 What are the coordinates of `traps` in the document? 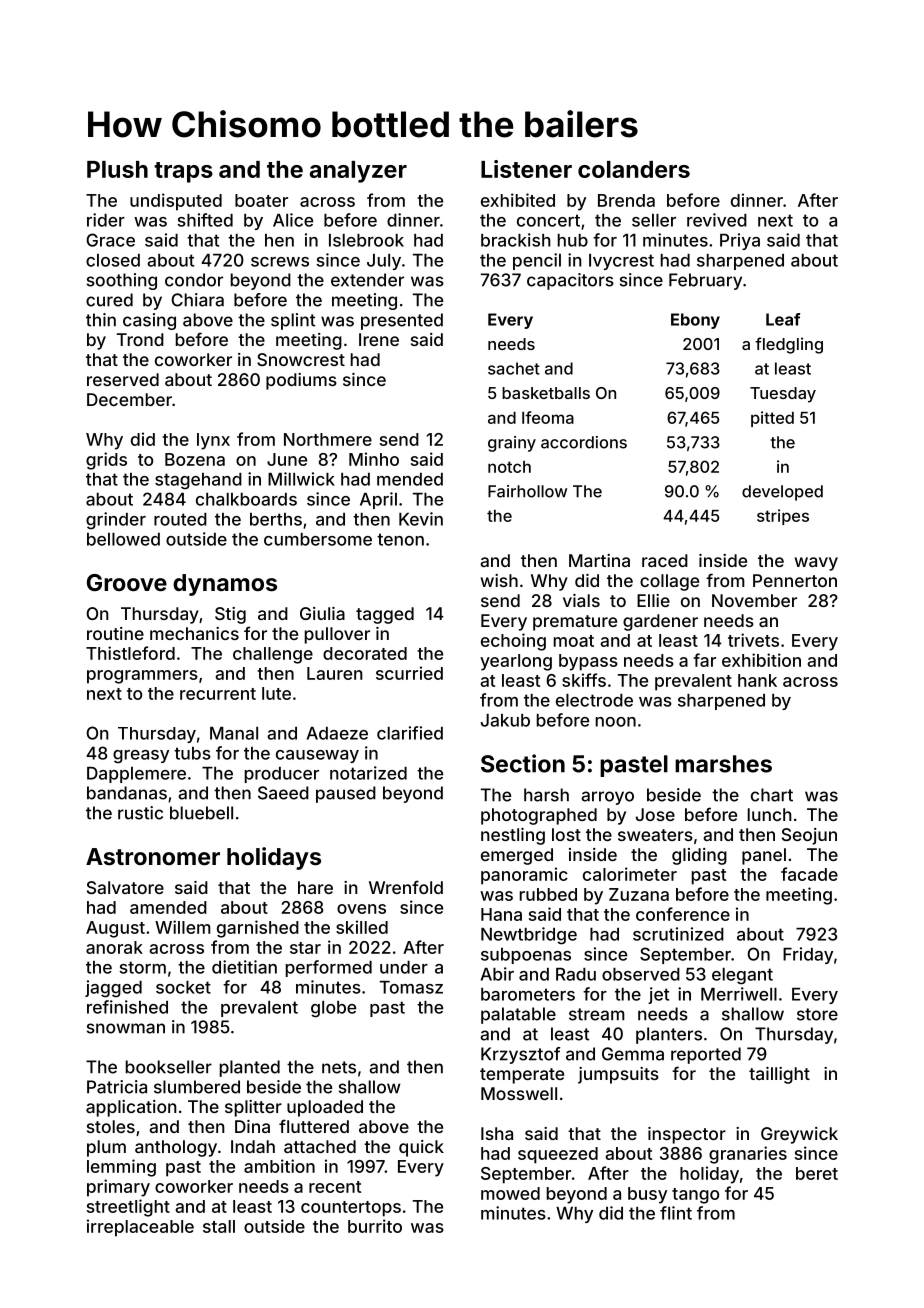 It's located at (183, 172).
